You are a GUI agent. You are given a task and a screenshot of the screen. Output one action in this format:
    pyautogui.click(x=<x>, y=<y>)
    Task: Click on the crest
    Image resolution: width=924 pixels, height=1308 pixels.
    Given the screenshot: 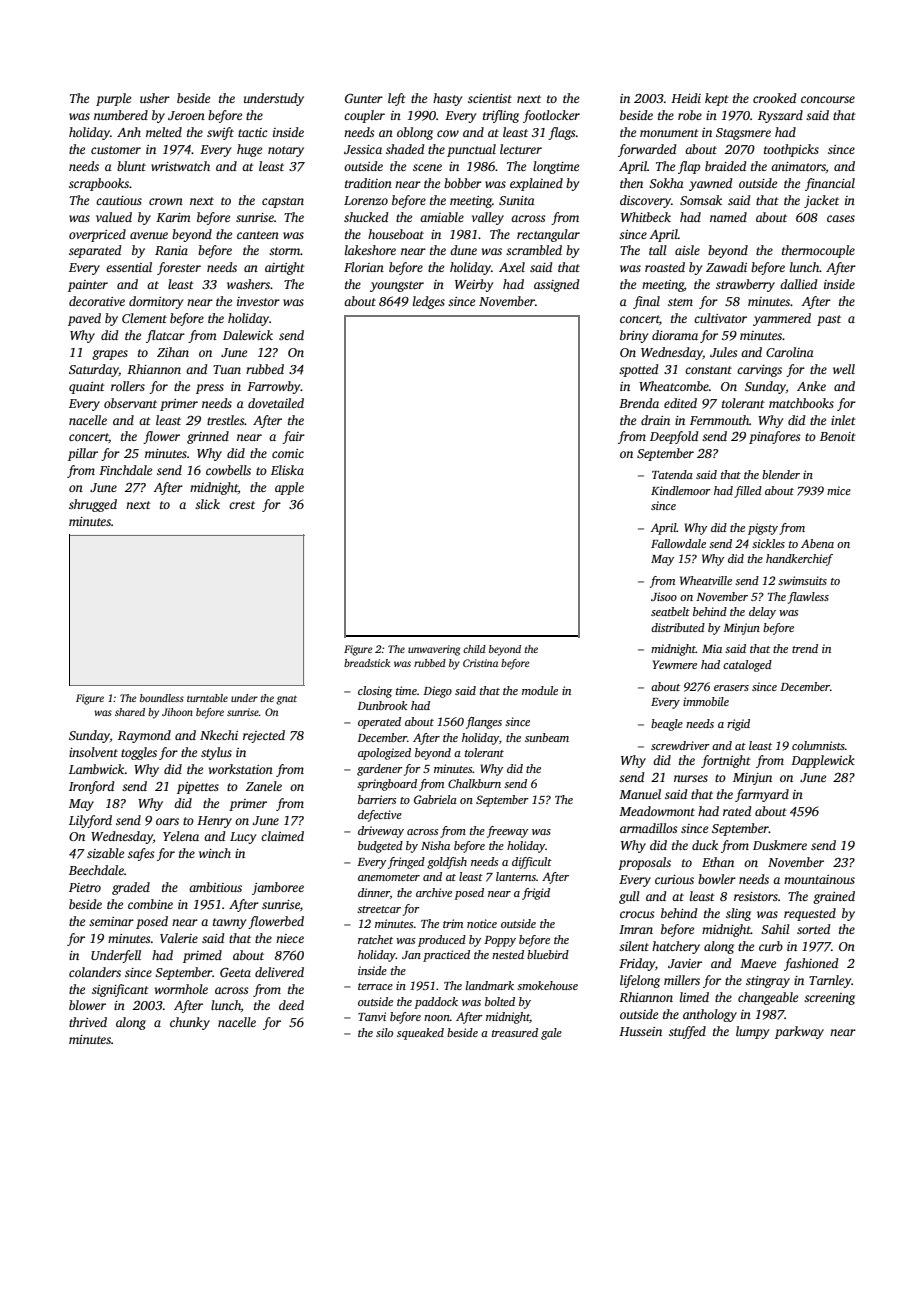 What is the action you would take?
    pyautogui.click(x=242, y=505)
